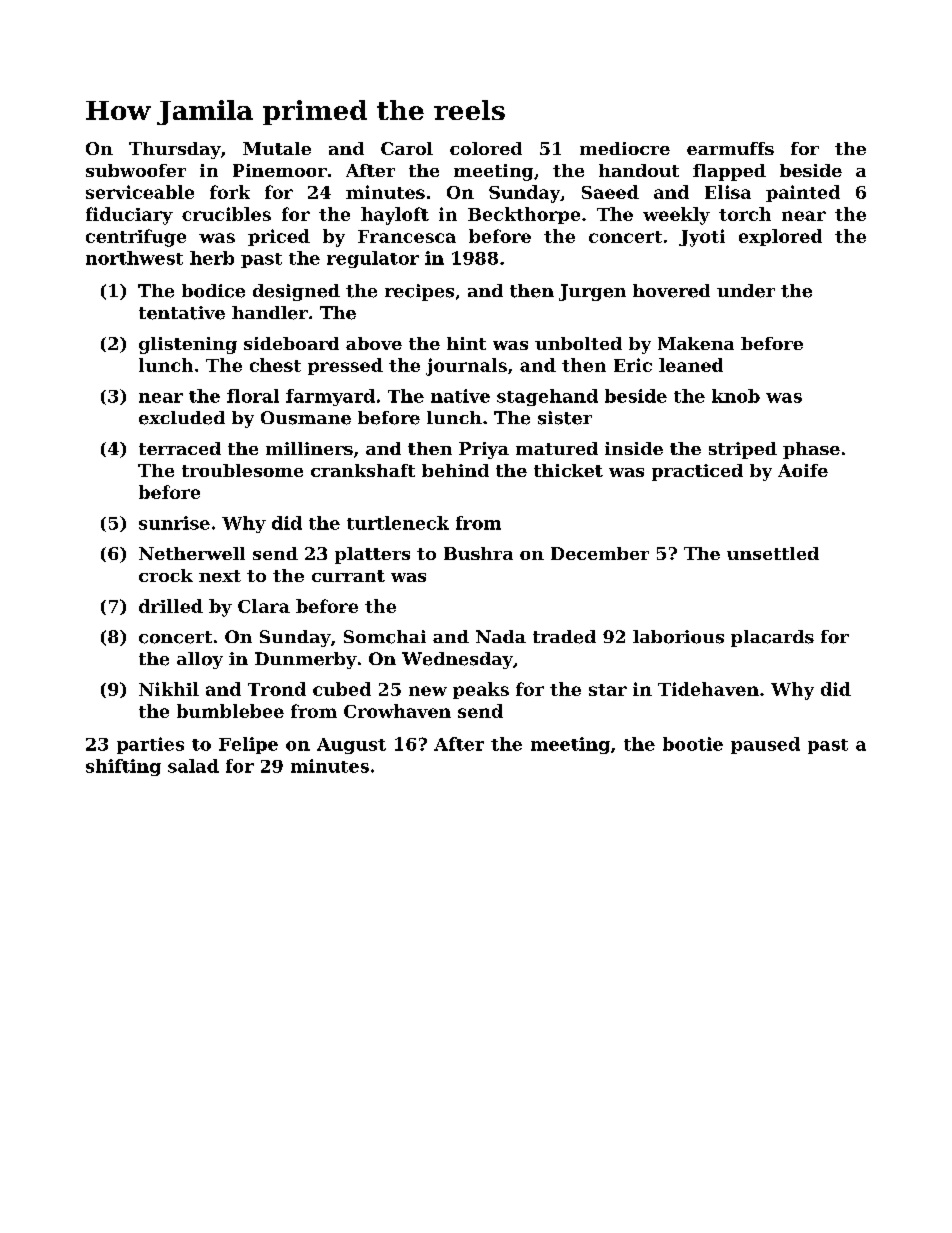 Image resolution: width=952 pixels, height=1233 pixels. I want to click on troublesome, so click(242, 470).
